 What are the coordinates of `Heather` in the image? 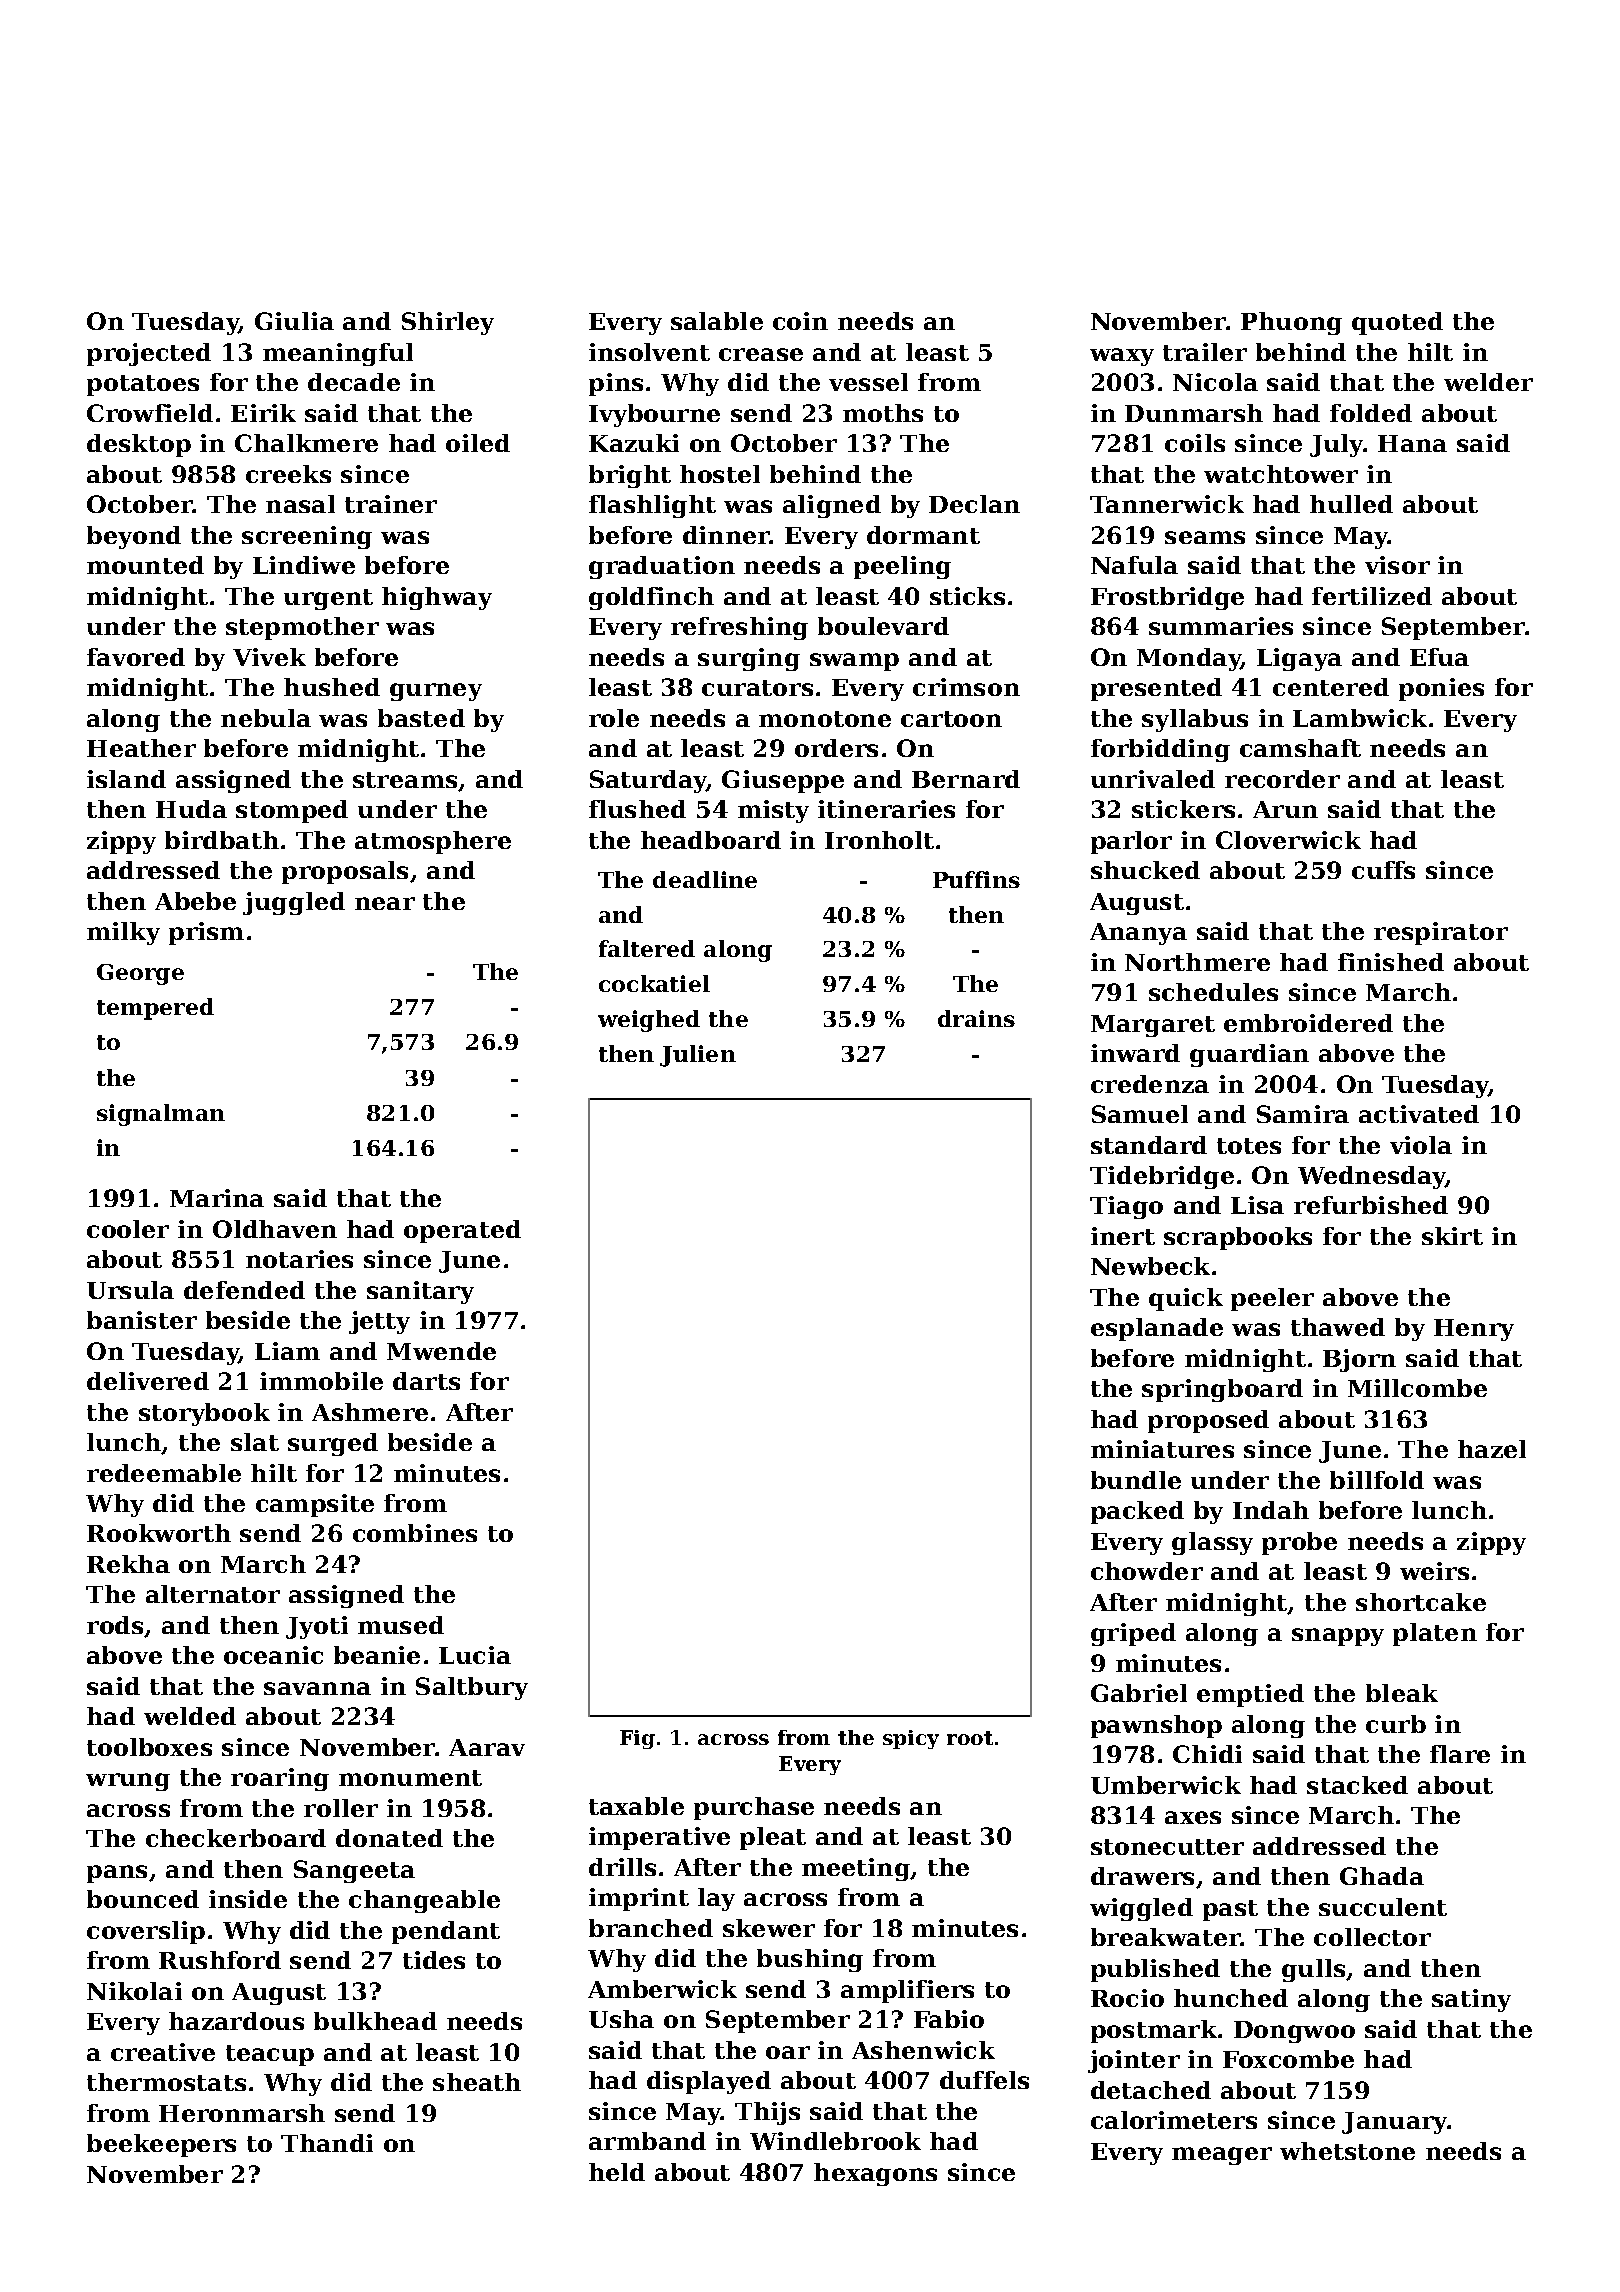 It's located at (141, 748).
